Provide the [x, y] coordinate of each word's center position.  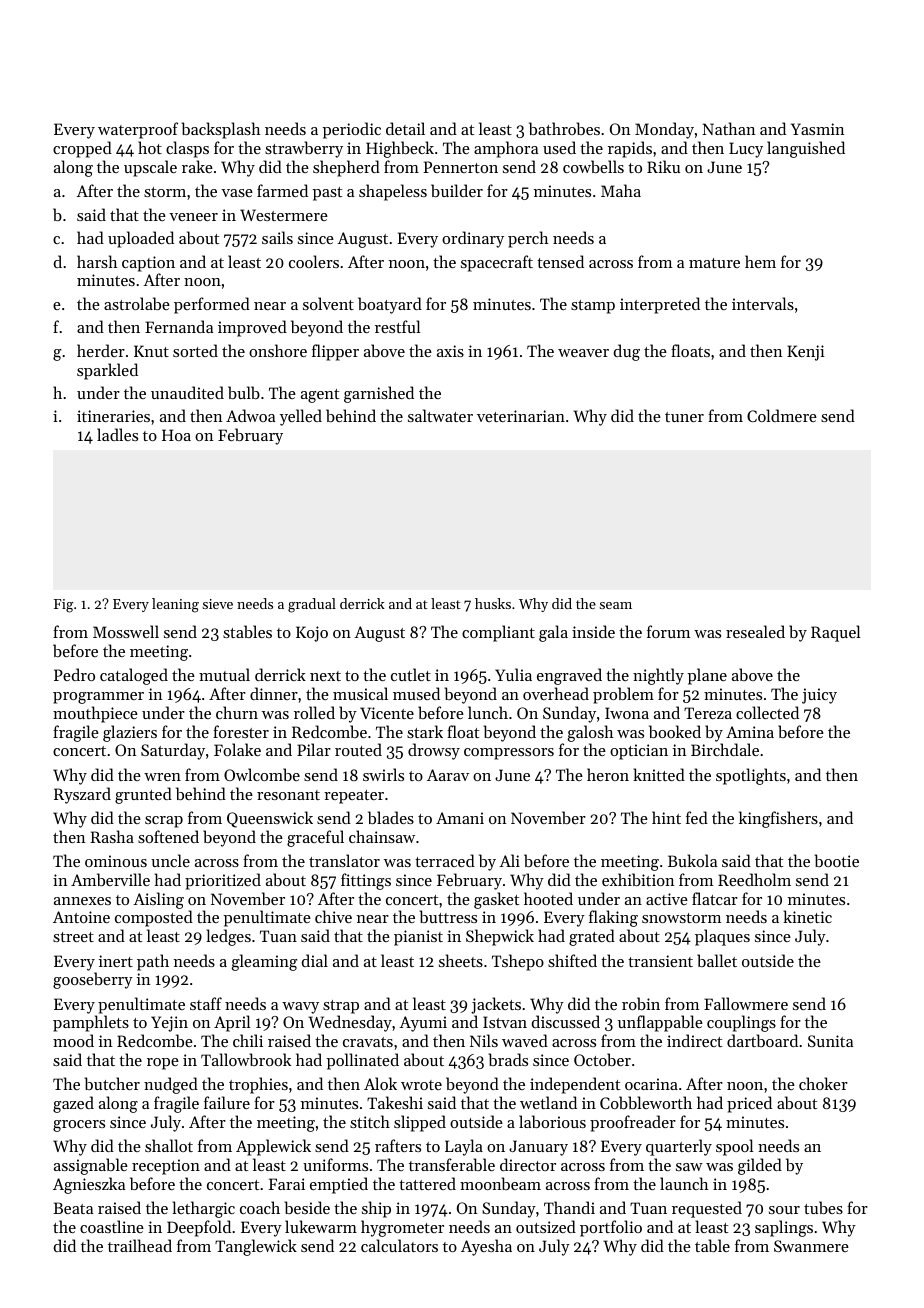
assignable [91, 1166]
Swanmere [811, 1246]
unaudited [187, 392]
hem [760, 261]
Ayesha [486, 1247]
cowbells [593, 166]
